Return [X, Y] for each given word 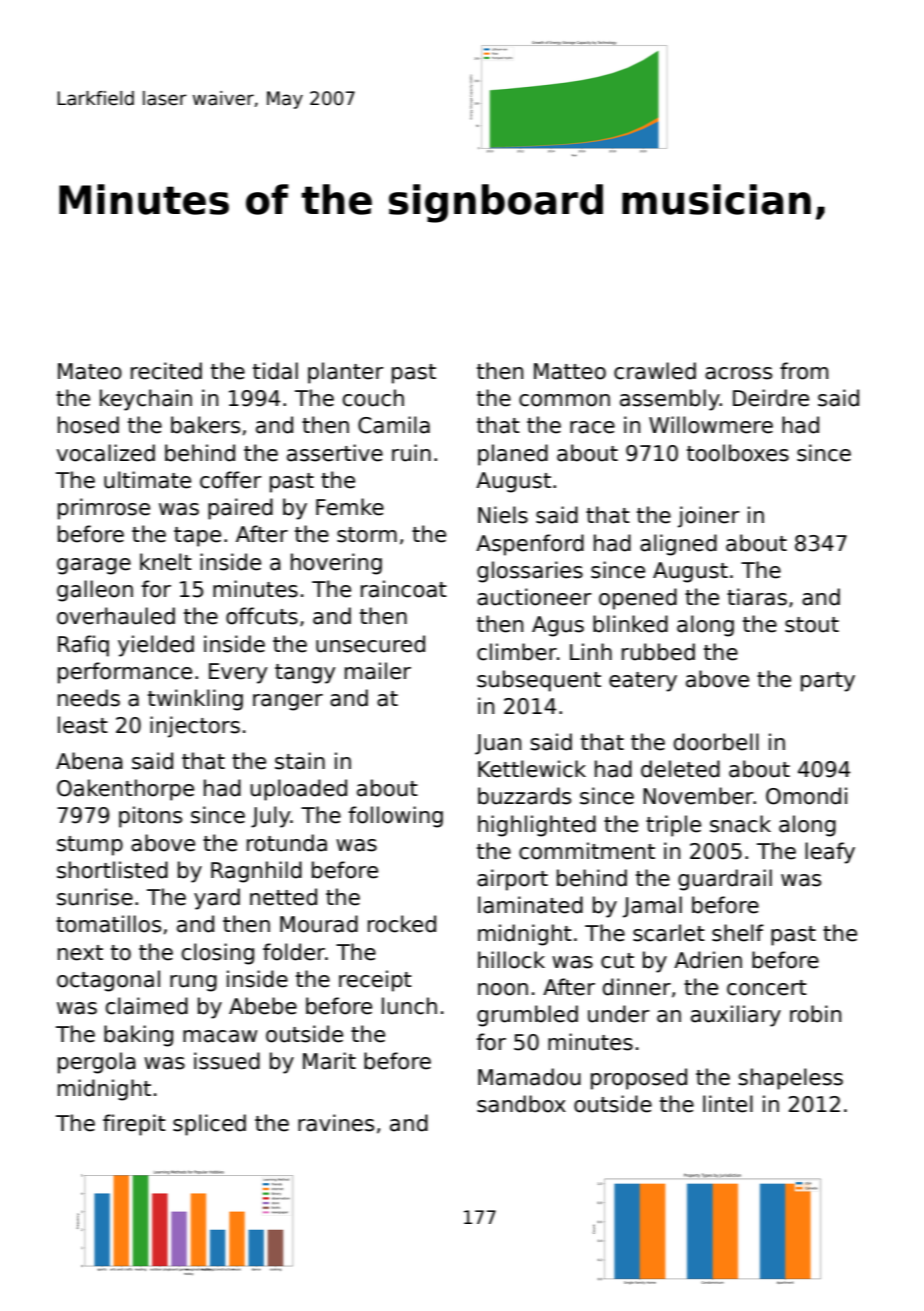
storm [367, 535]
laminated [530, 905]
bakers [205, 425]
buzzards [524, 796]
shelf [738, 933]
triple [673, 826]
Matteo [570, 371]
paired [240, 509]
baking [138, 1036]
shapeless [790, 1079]
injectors [195, 727]
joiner [709, 517]
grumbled [527, 1016]
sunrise [95, 897]
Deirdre [771, 398]
